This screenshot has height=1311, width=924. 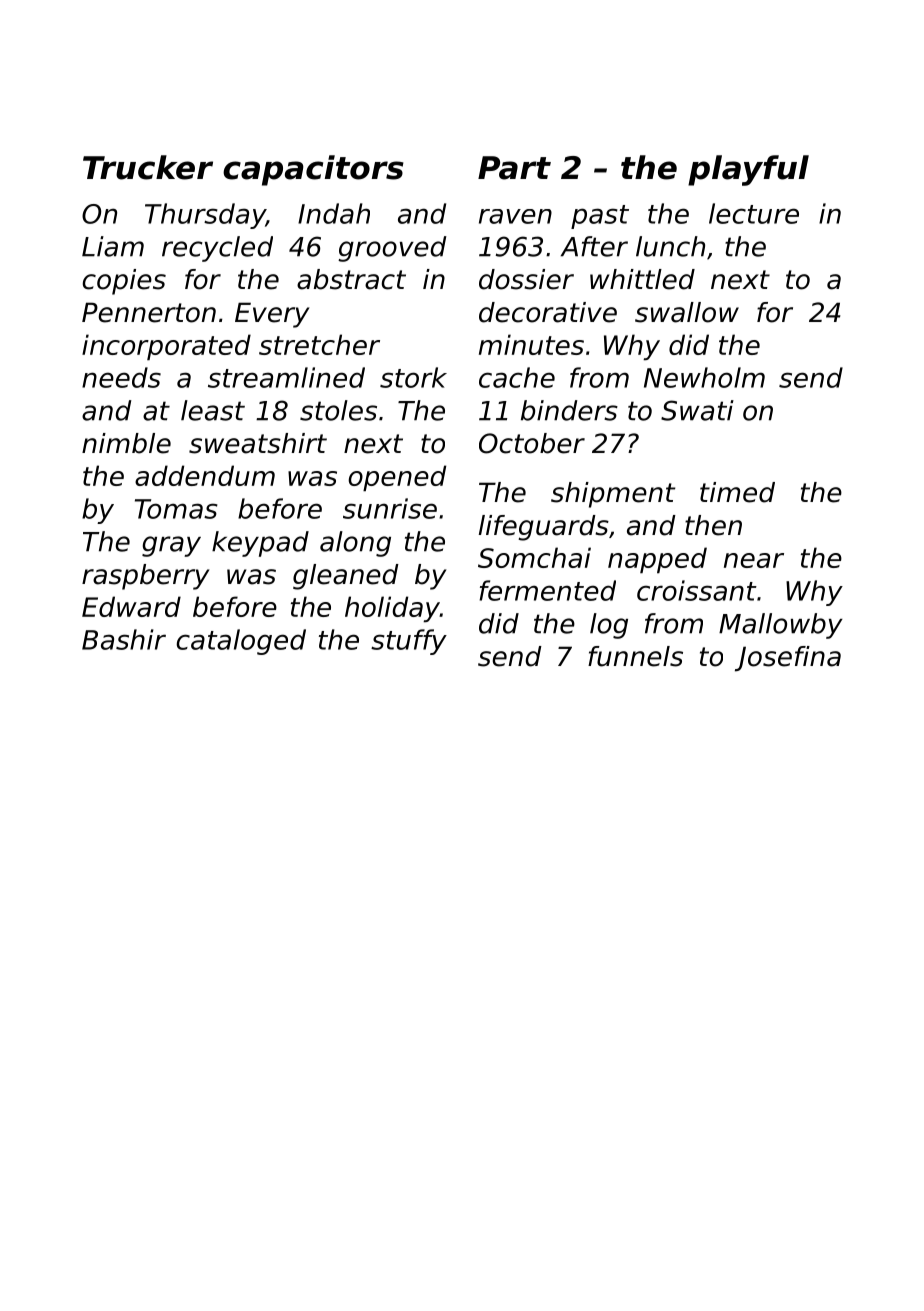 What do you see at coordinates (313, 170) in the screenshot?
I see `capacitors` at bounding box center [313, 170].
